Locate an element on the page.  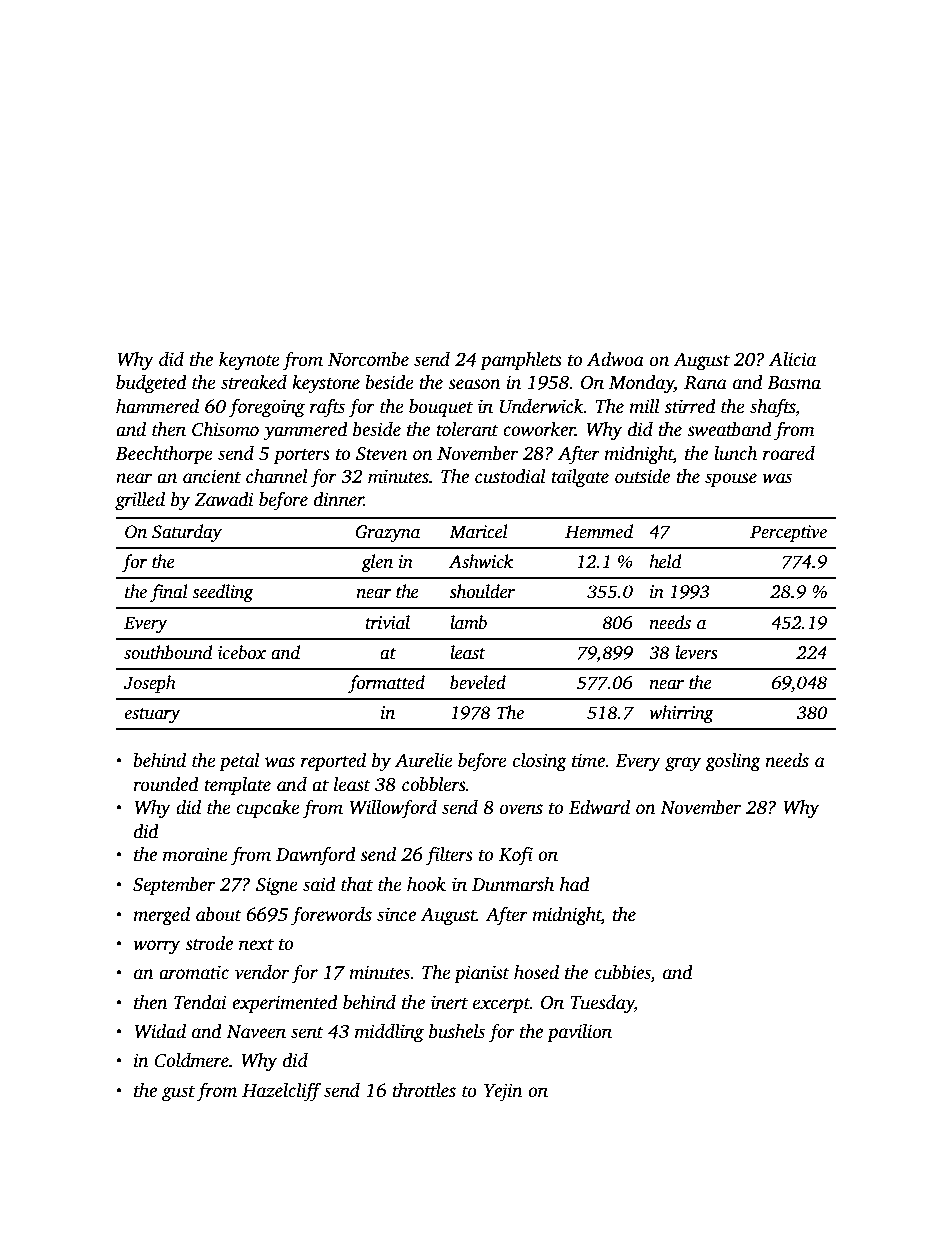
budgeted is located at coordinates (151, 384).
